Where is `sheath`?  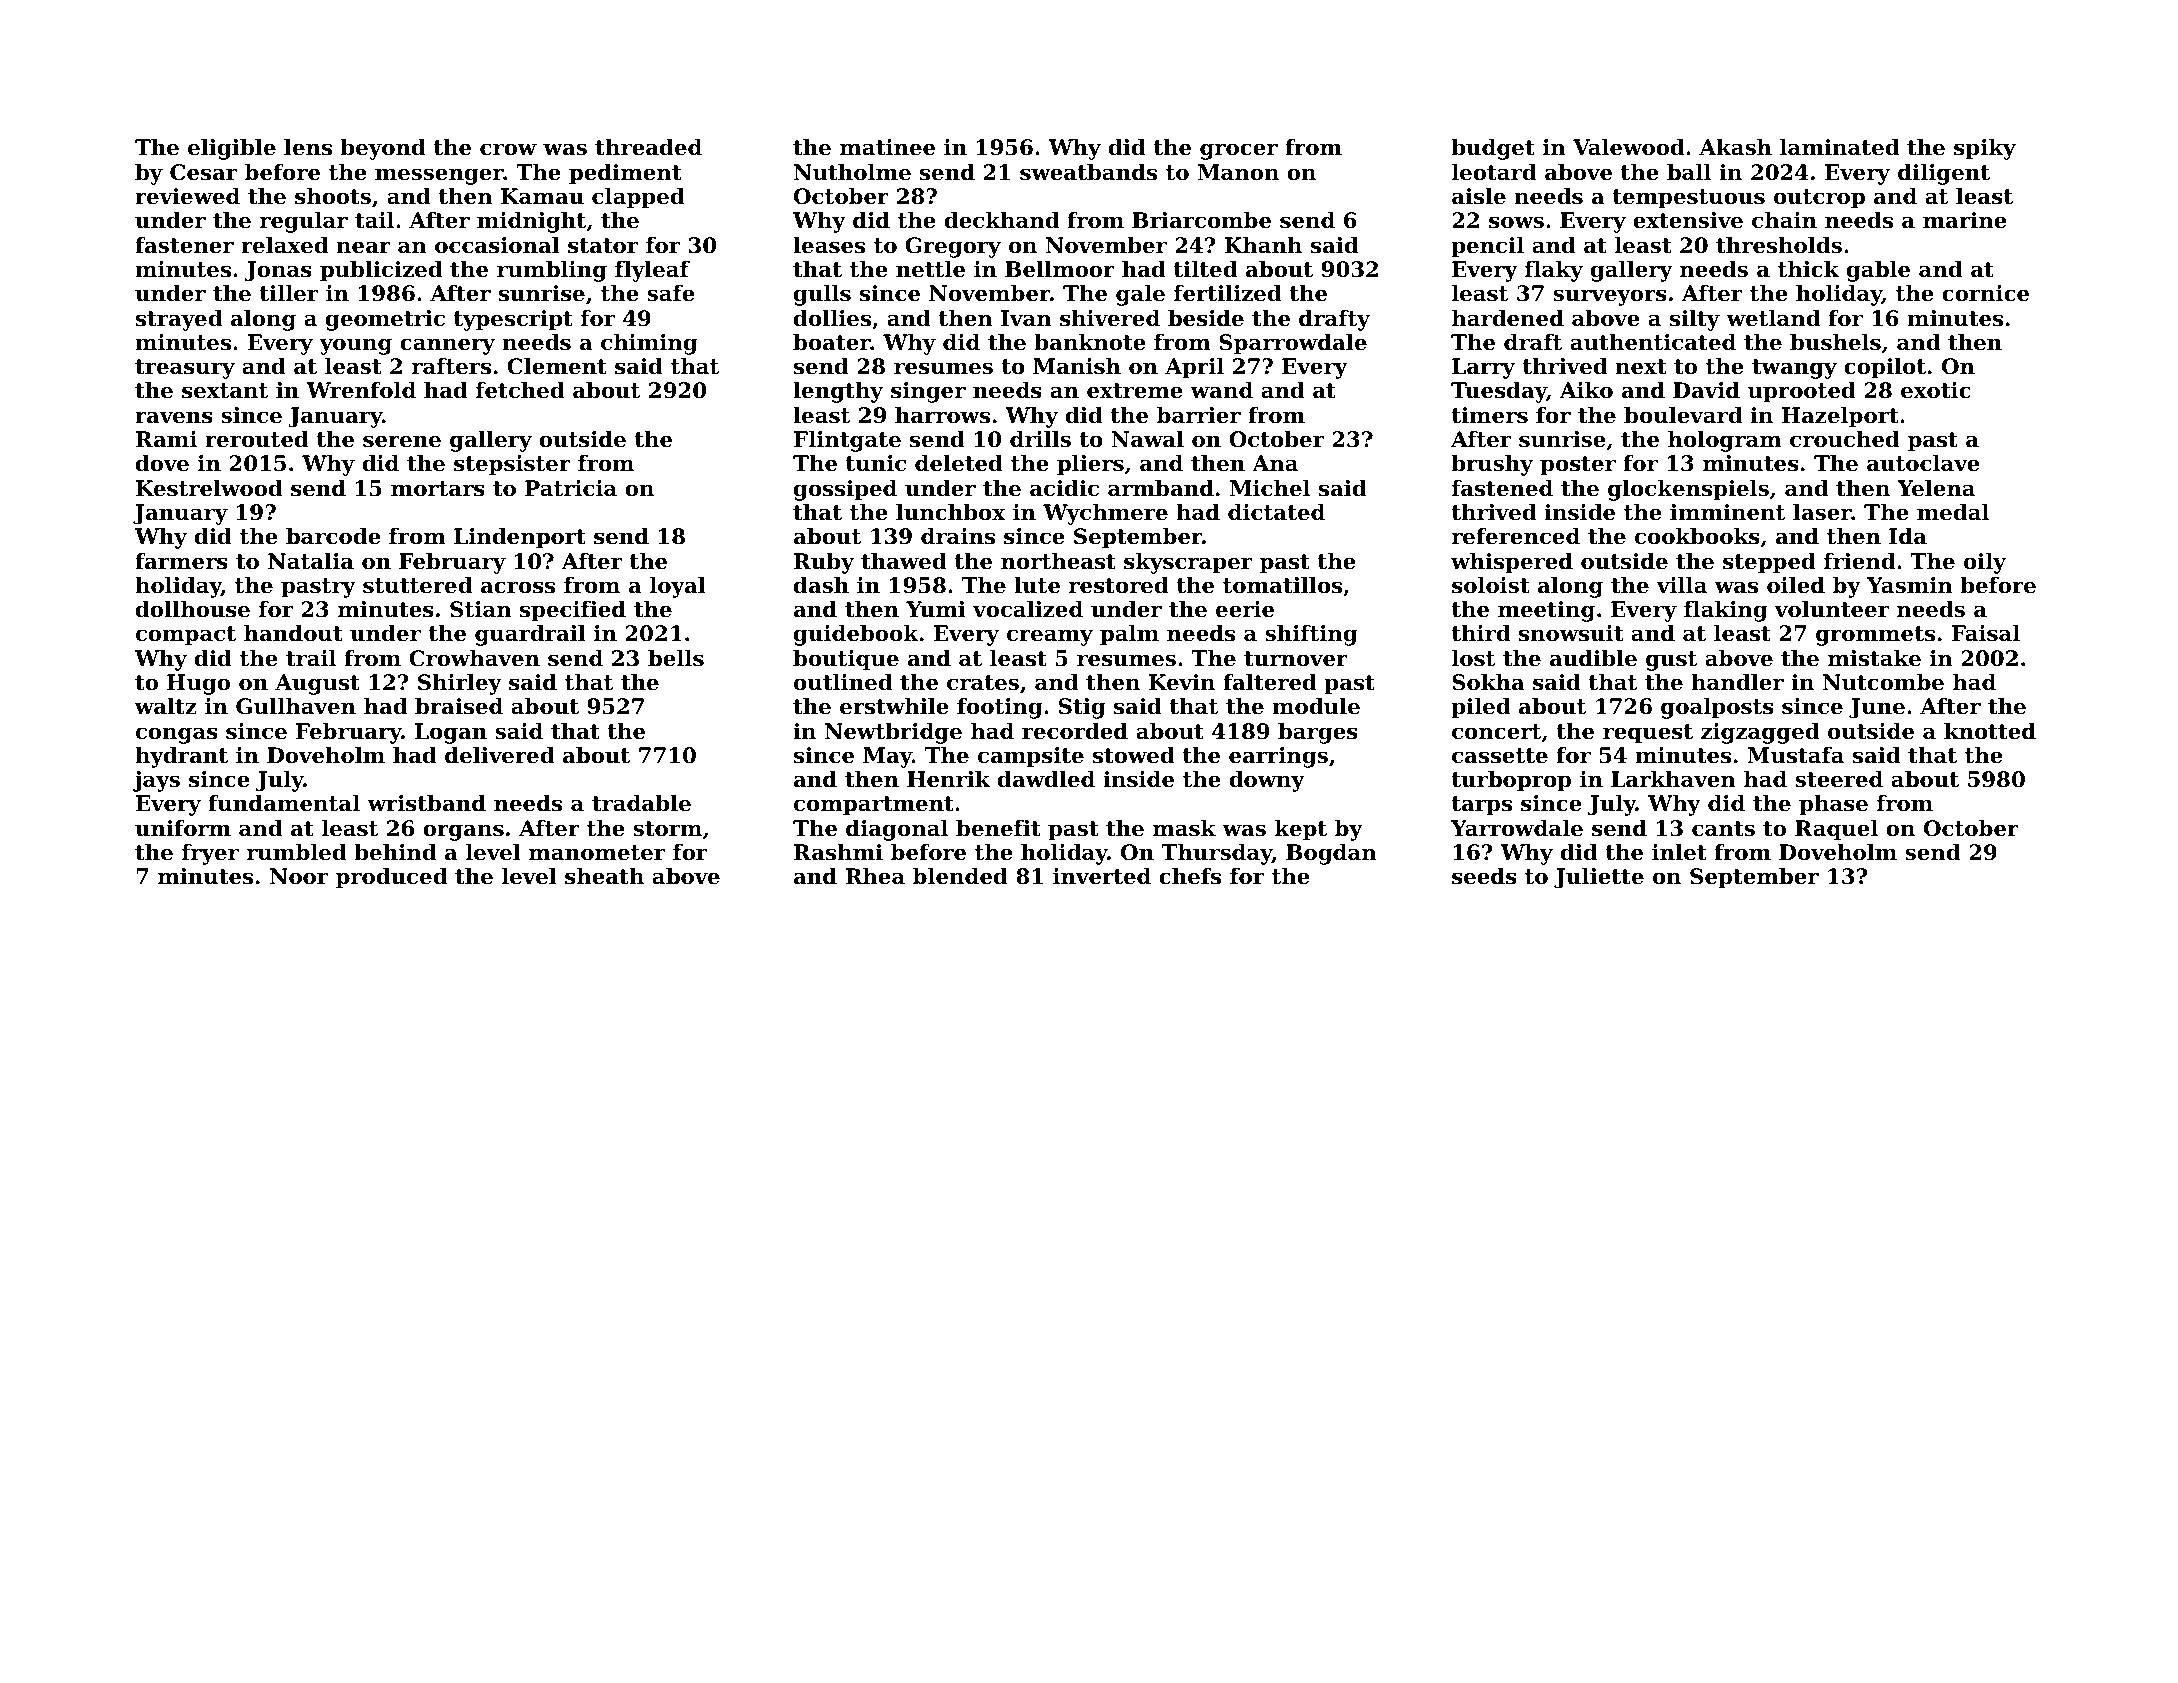
sheath is located at coordinates (604, 876).
